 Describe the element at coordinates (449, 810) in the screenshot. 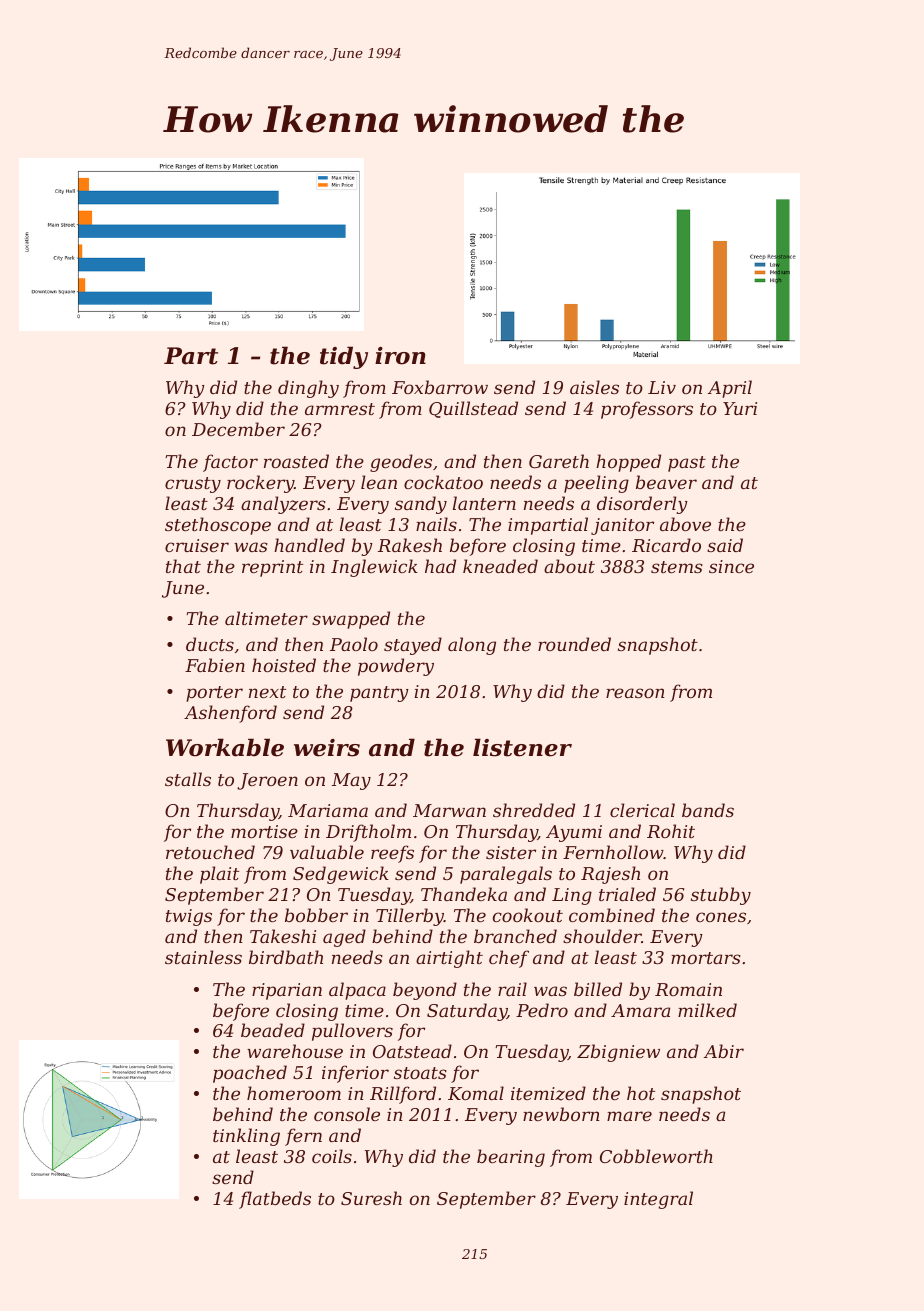

I see `Marwan` at that location.
